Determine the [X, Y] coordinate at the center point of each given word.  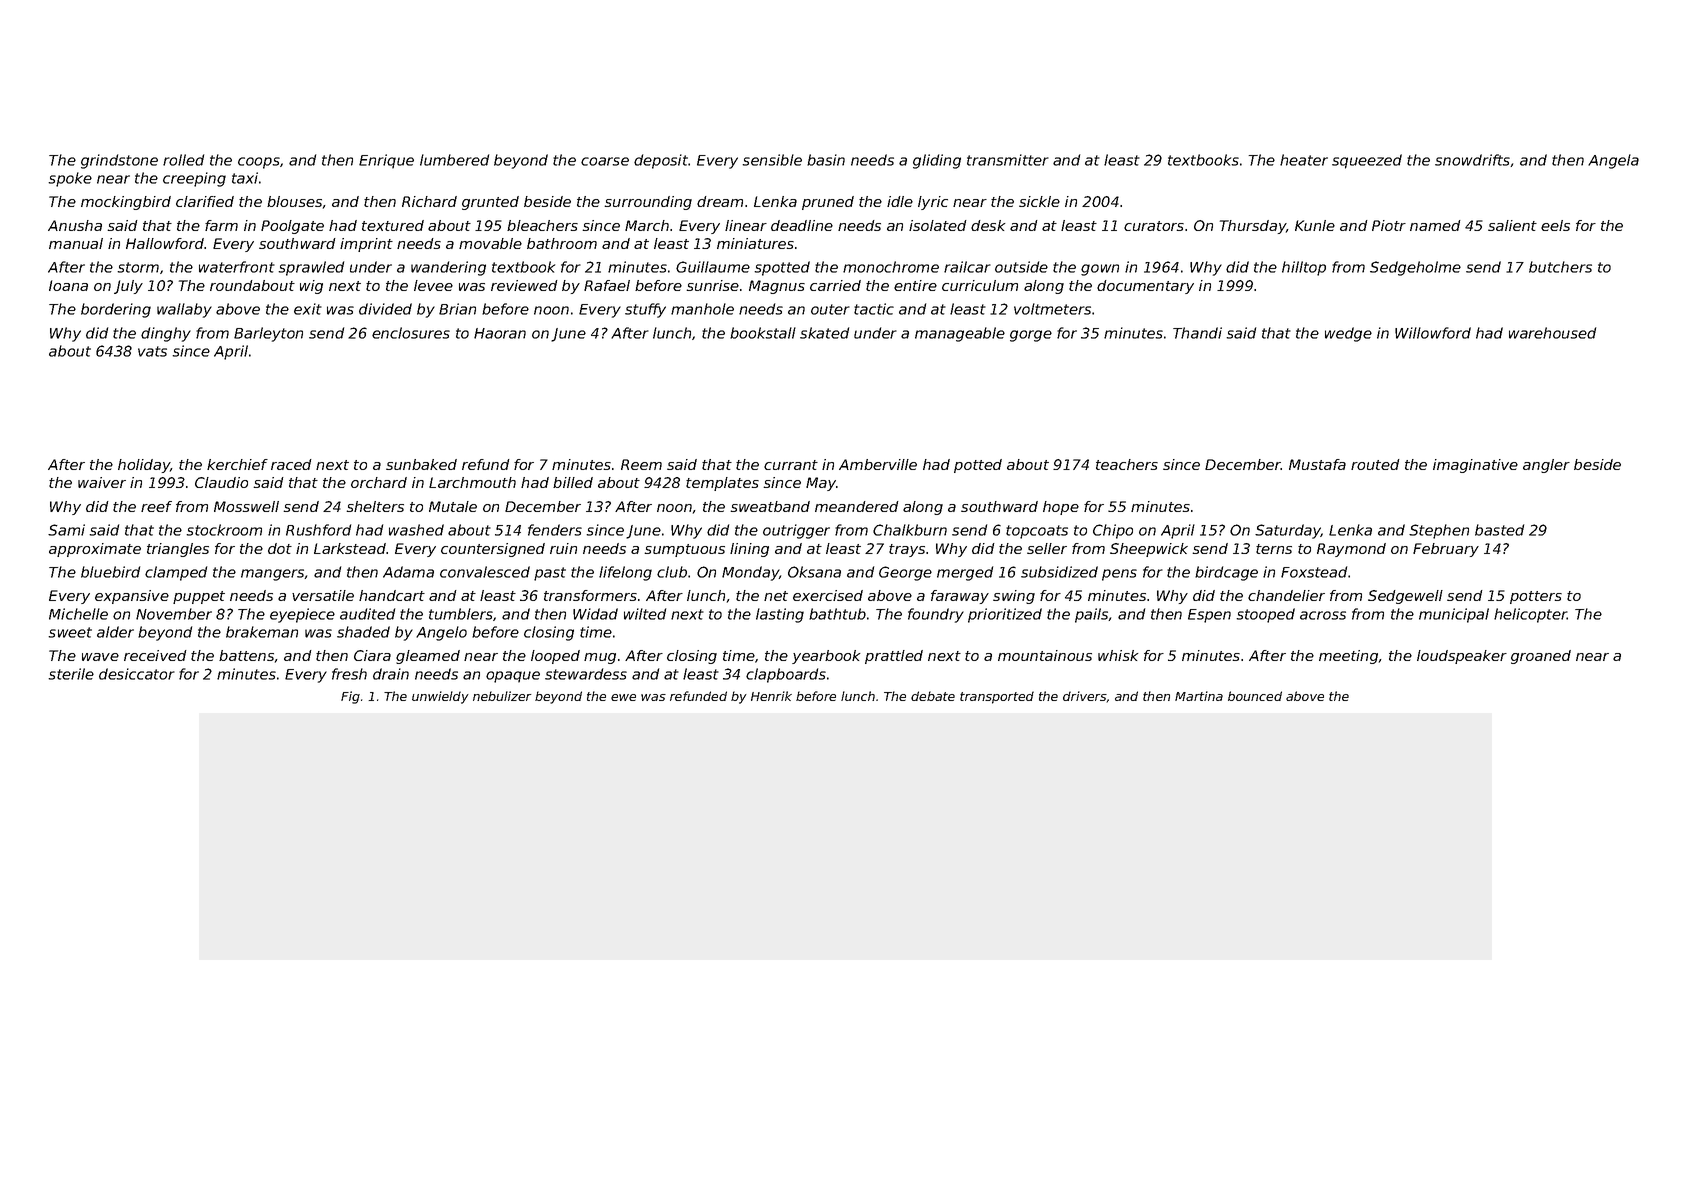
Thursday [1253, 227]
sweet [70, 632]
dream [720, 201]
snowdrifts [1472, 160]
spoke [70, 179]
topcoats [1037, 532]
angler [1546, 466]
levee [433, 285]
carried [835, 285]
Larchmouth [472, 482]
